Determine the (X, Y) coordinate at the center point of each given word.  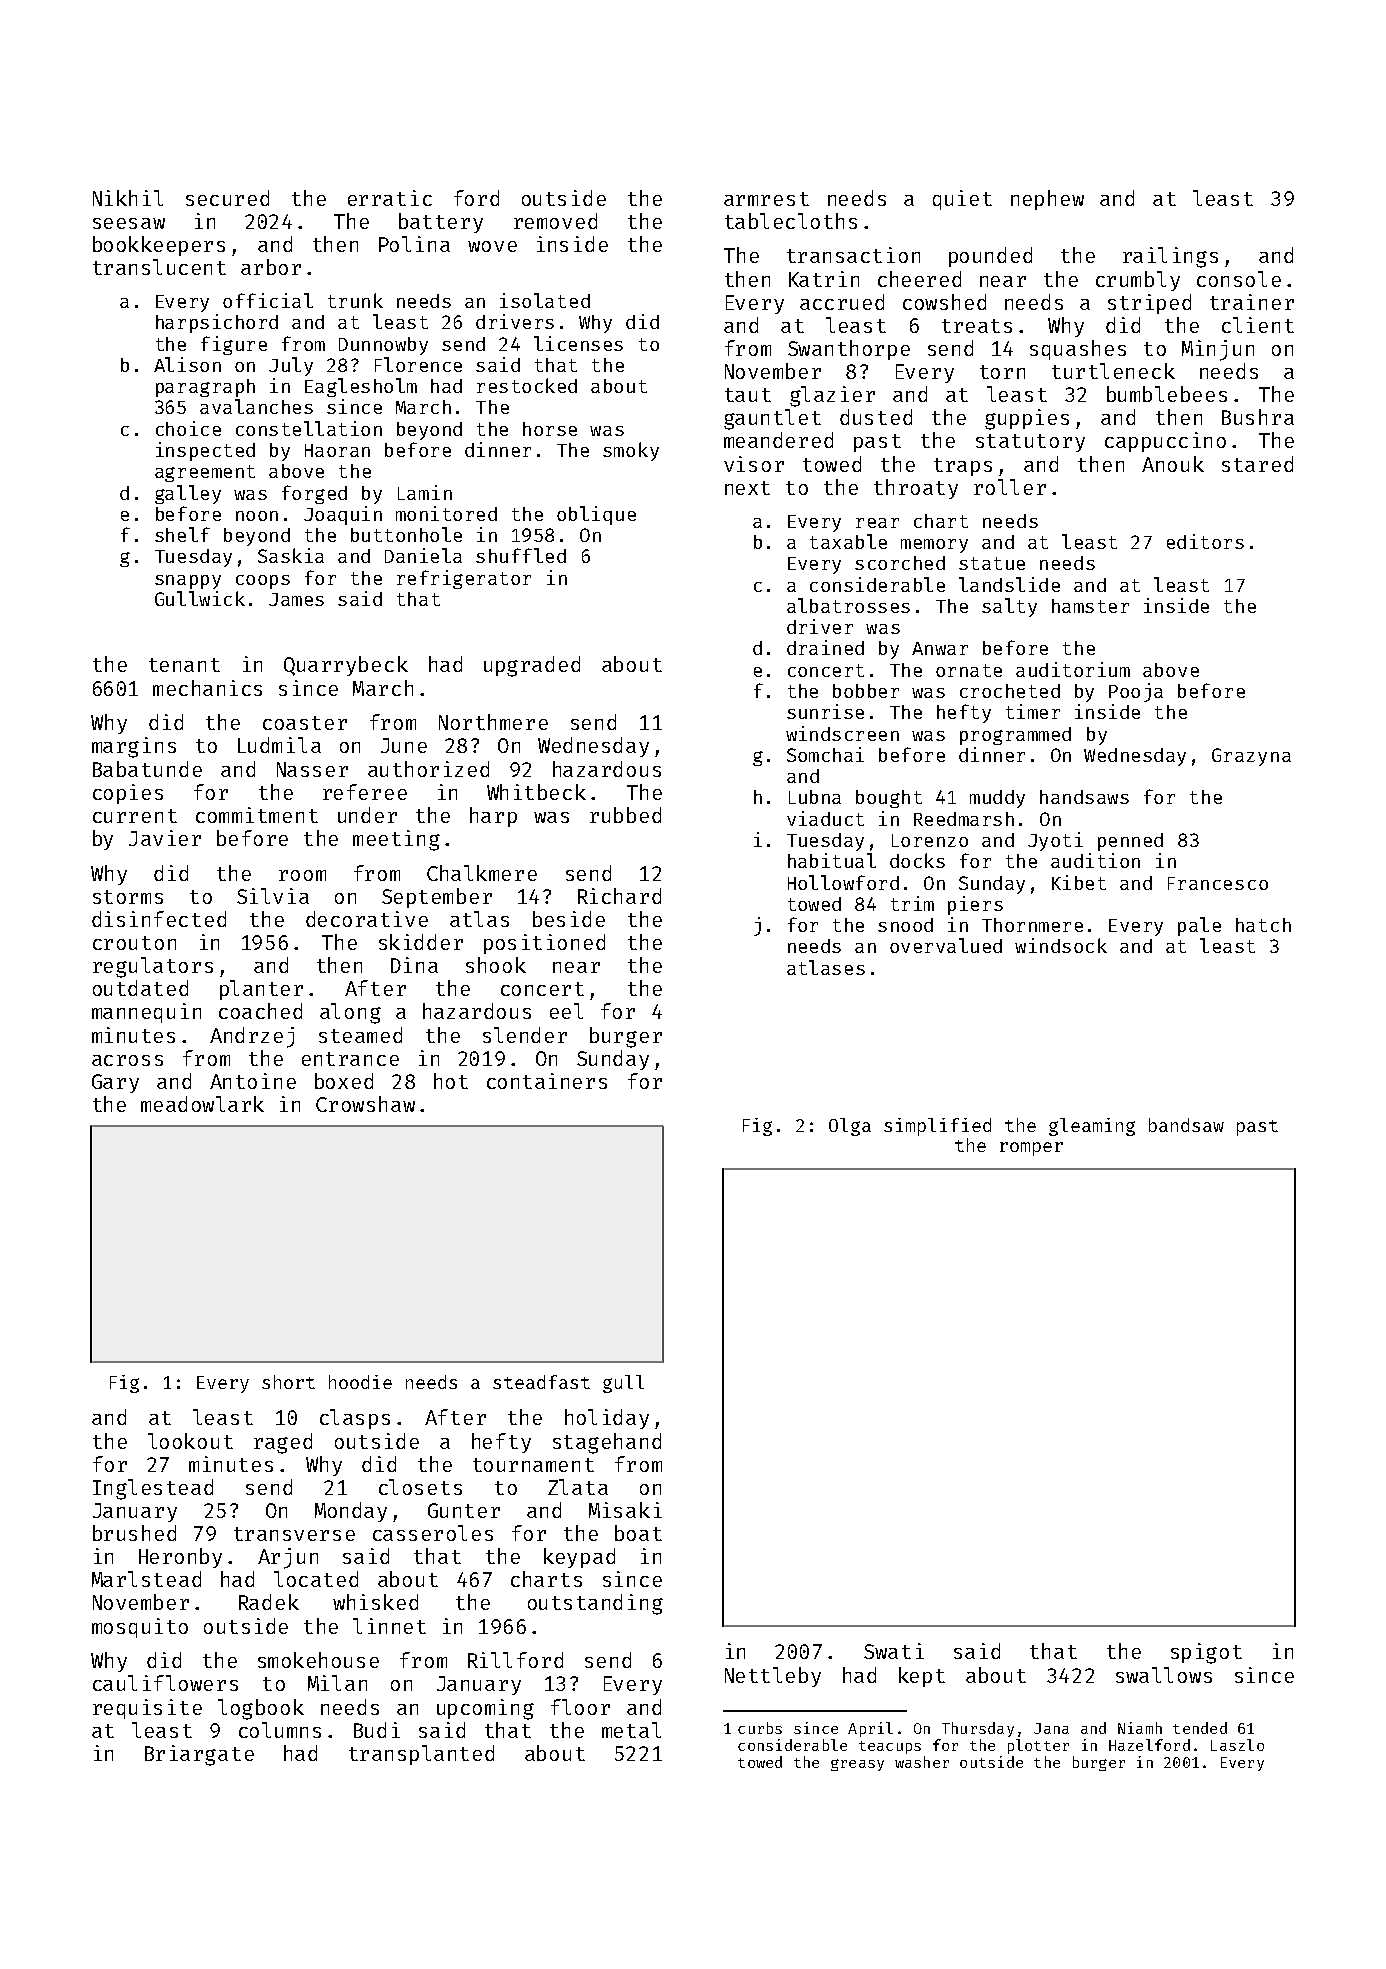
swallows (1164, 1675)
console (1239, 279)
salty (1009, 607)
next (747, 488)
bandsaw (1186, 1125)
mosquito (140, 1628)
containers (547, 1081)
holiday (607, 1419)
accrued (842, 302)
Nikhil (128, 198)
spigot (1206, 1653)
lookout (190, 1441)
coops (263, 582)
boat (638, 1533)
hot (451, 1081)
